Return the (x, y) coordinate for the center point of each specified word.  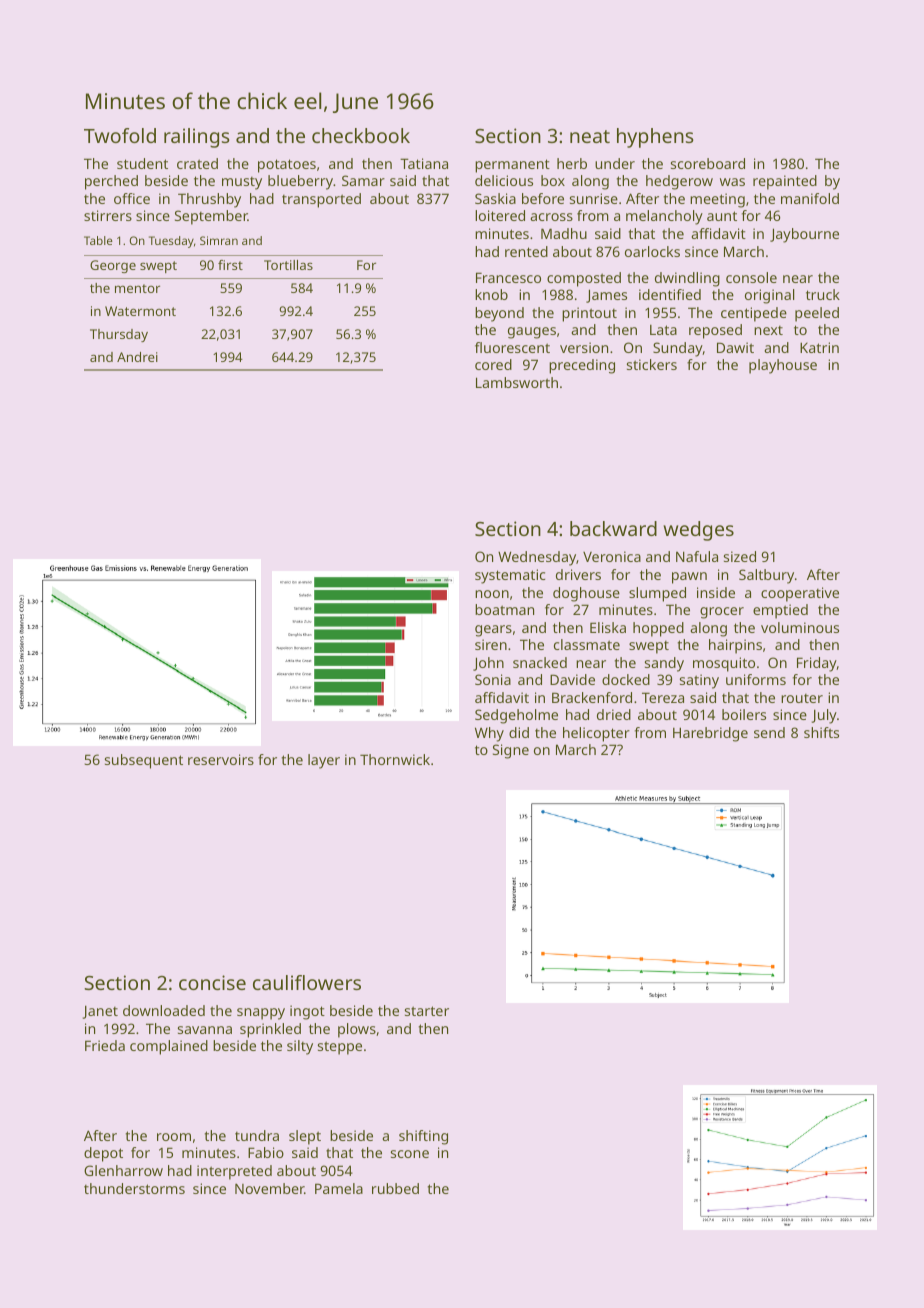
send (769, 732)
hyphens (655, 138)
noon (492, 594)
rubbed (395, 1188)
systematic (510, 576)
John (488, 664)
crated (197, 163)
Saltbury (766, 576)
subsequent (144, 761)
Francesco (508, 277)
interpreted (234, 1172)
